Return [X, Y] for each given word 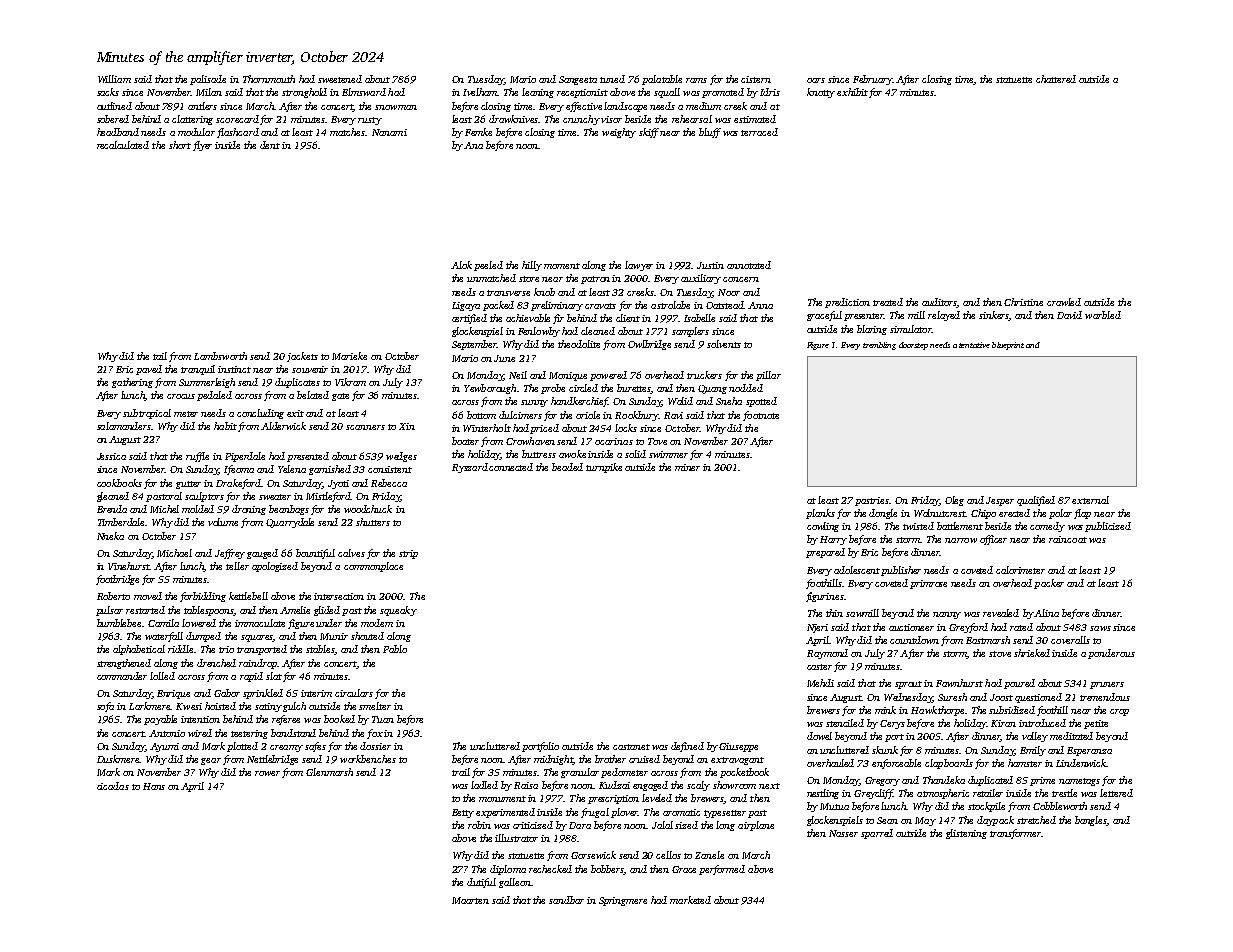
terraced [759, 132]
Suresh [952, 697]
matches [348, 132]
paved [149, 370]
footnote [761, 416]
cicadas [113, 786]
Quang [712, 389]
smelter [375, 706]
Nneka [110, 536]
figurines [825, 597]
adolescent [857, 570]
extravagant [737, 761]
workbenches [368, 759]
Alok [461, 265]
